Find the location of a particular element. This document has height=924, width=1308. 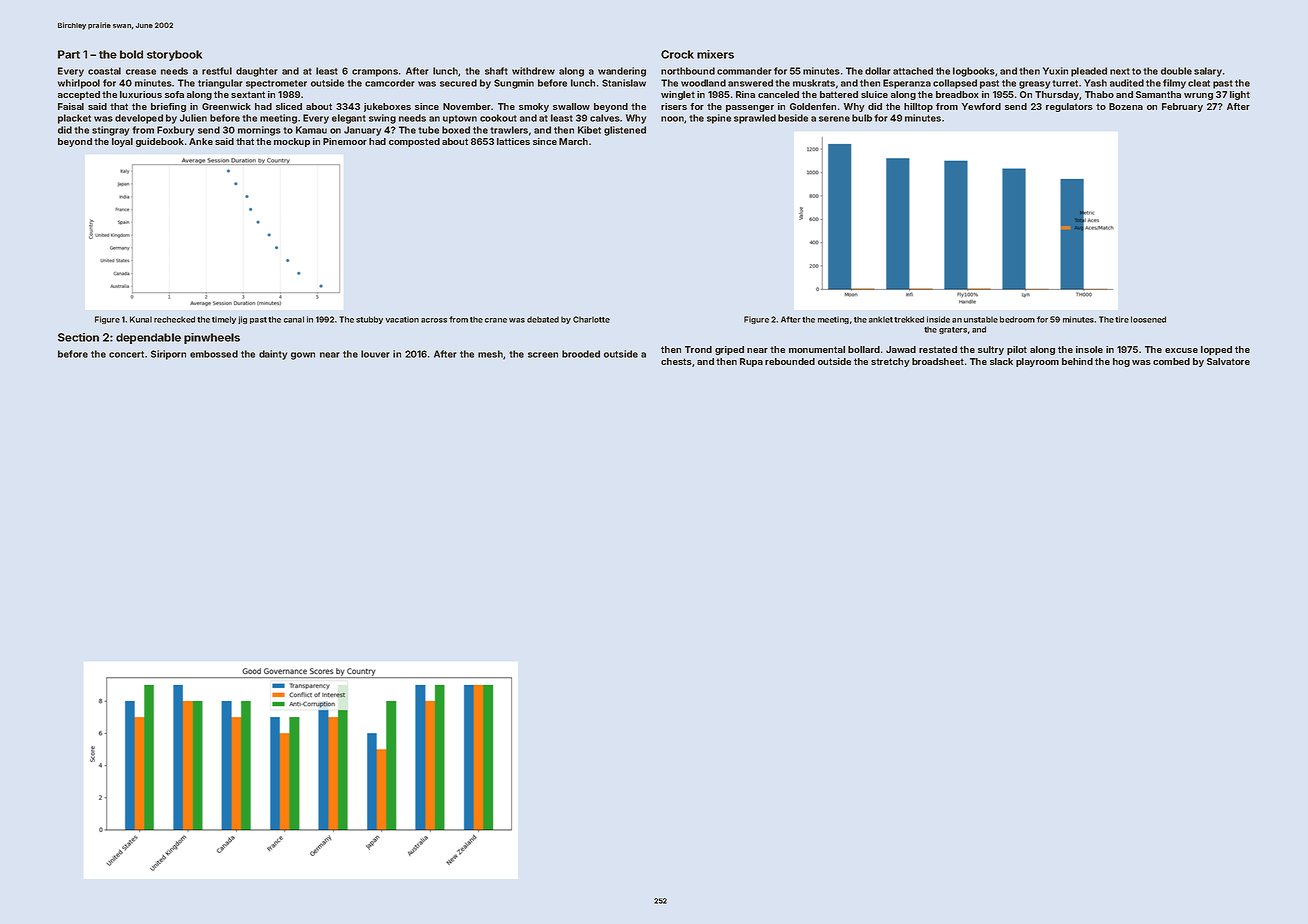

mixers is located at coordinates (715, 54).
